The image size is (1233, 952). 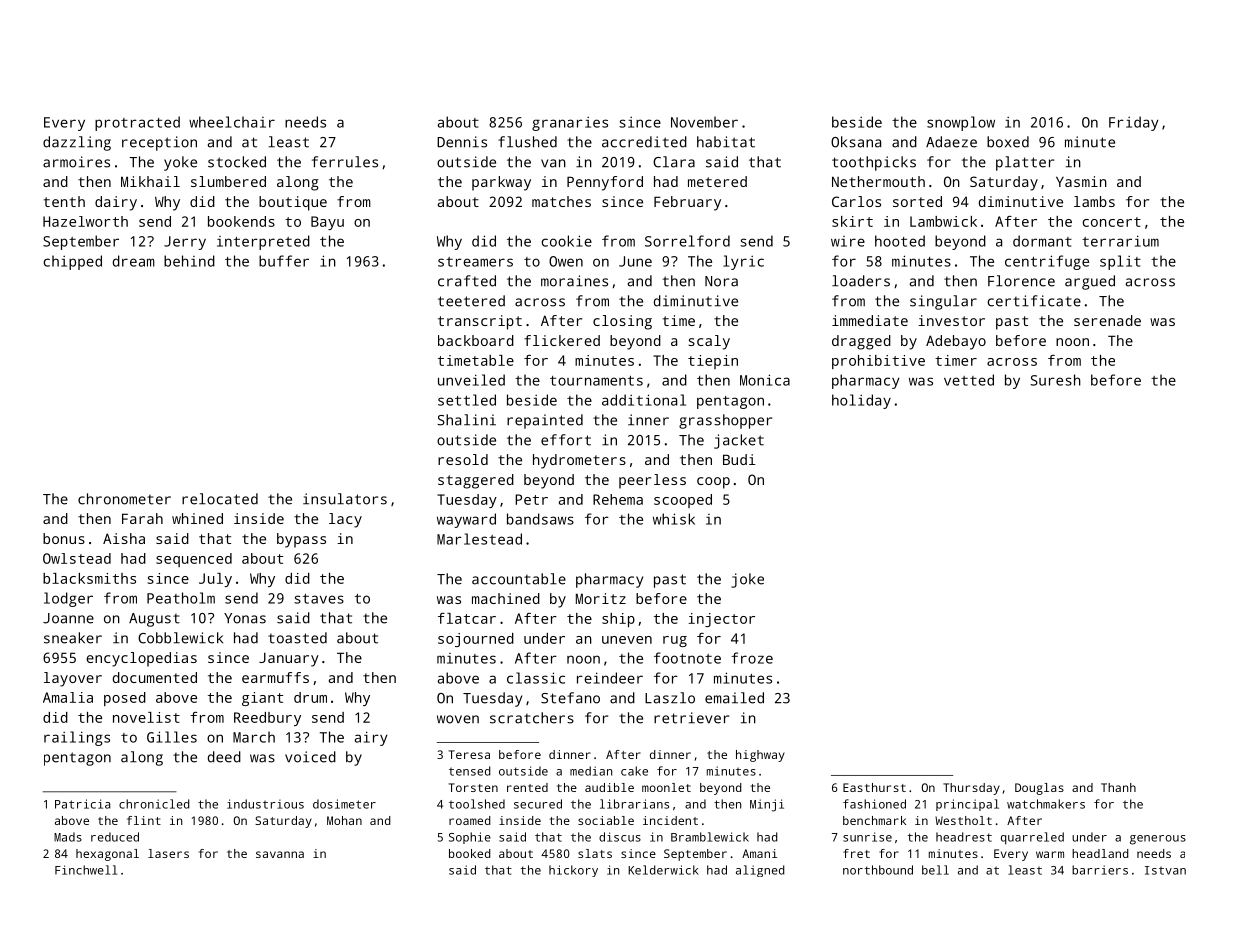 I want to click on Thanh, so click(x=1118, y=787).
